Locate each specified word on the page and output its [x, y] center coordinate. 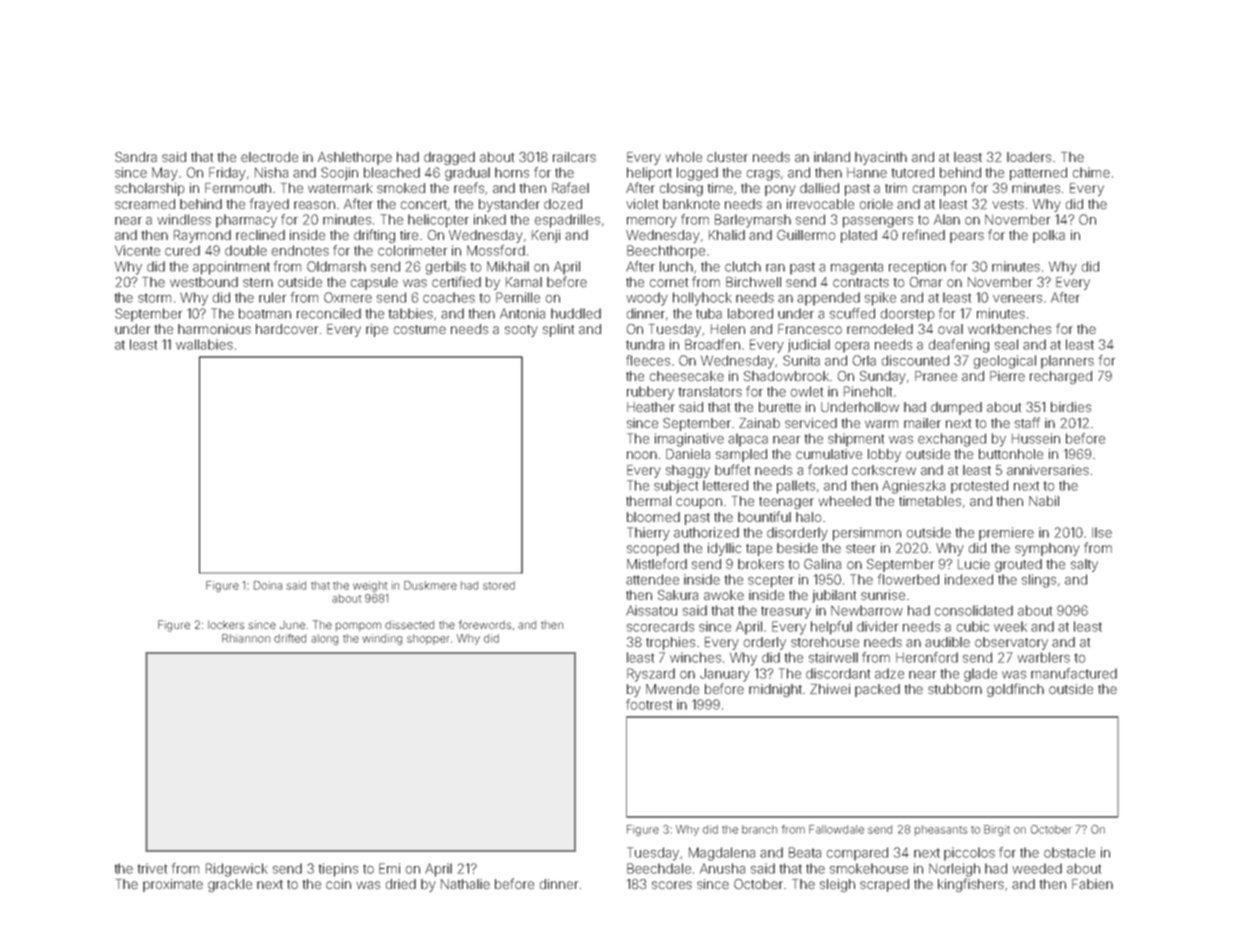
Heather [651, 407]
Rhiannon [246, 638]
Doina [268, 585]
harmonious [214, 329]
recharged [1061, 377]
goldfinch [1015, 690]
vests [1008, 204]
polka [1049, 236]
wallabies [204, 344]
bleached [392, 172]
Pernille [518, 297]
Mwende [672, 689]
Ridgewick [237, 870]
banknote [691, 204]
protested [979, 487]
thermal [648, 501]
